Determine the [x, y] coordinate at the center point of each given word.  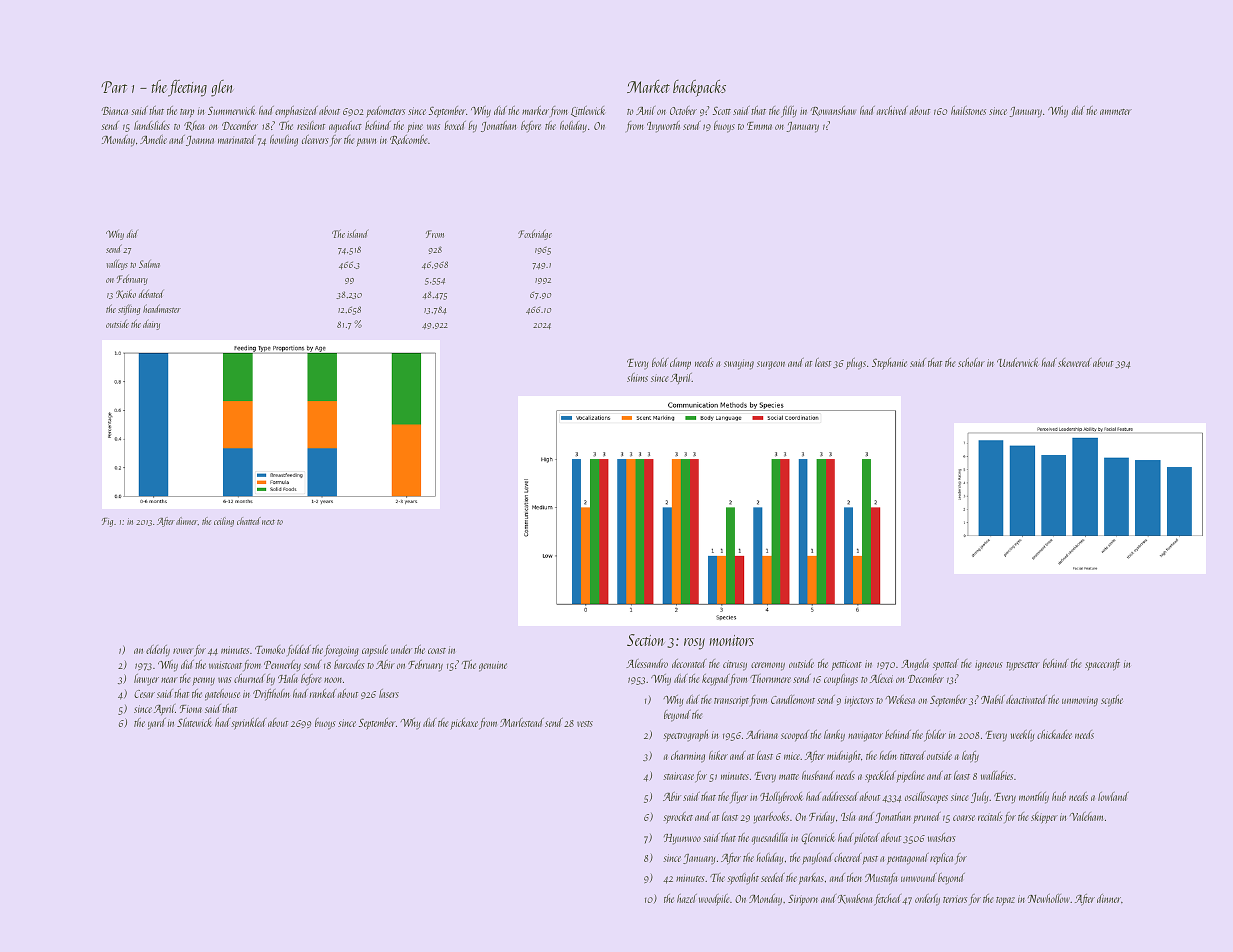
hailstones [968, 110]
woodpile [714, 900]
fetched [887, 900]
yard [157, 724]
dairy [151, 324]
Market [648, 86]
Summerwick [231, 110]
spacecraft [1102, 665]
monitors [732, 640]
